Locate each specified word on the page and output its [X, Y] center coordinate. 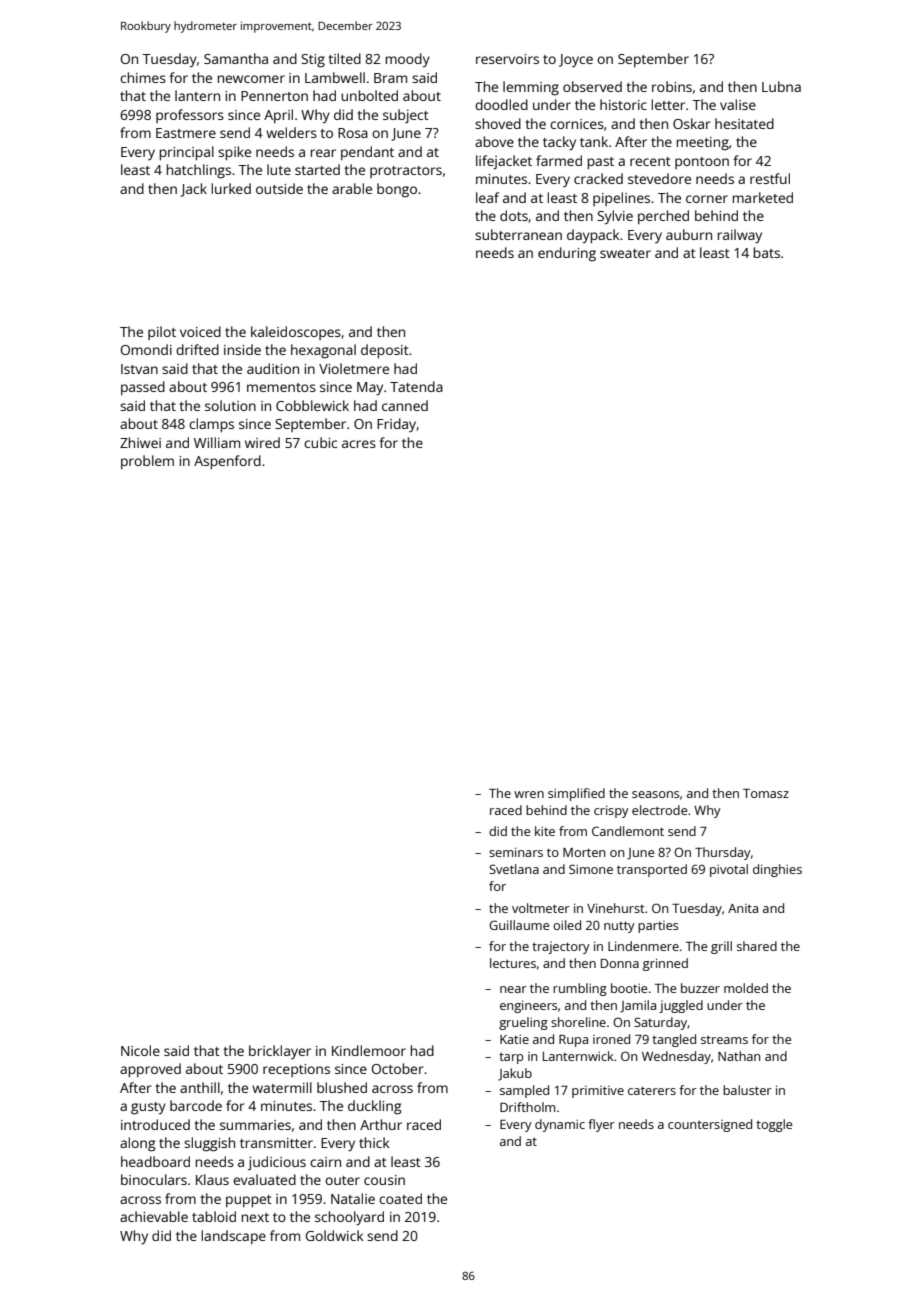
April [278, 116]
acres [359, 444]
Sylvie [615, 217]
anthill [200, 1087]
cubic [320, 442]
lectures [513, 963]
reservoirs [507, 59]
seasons [655, 794]
